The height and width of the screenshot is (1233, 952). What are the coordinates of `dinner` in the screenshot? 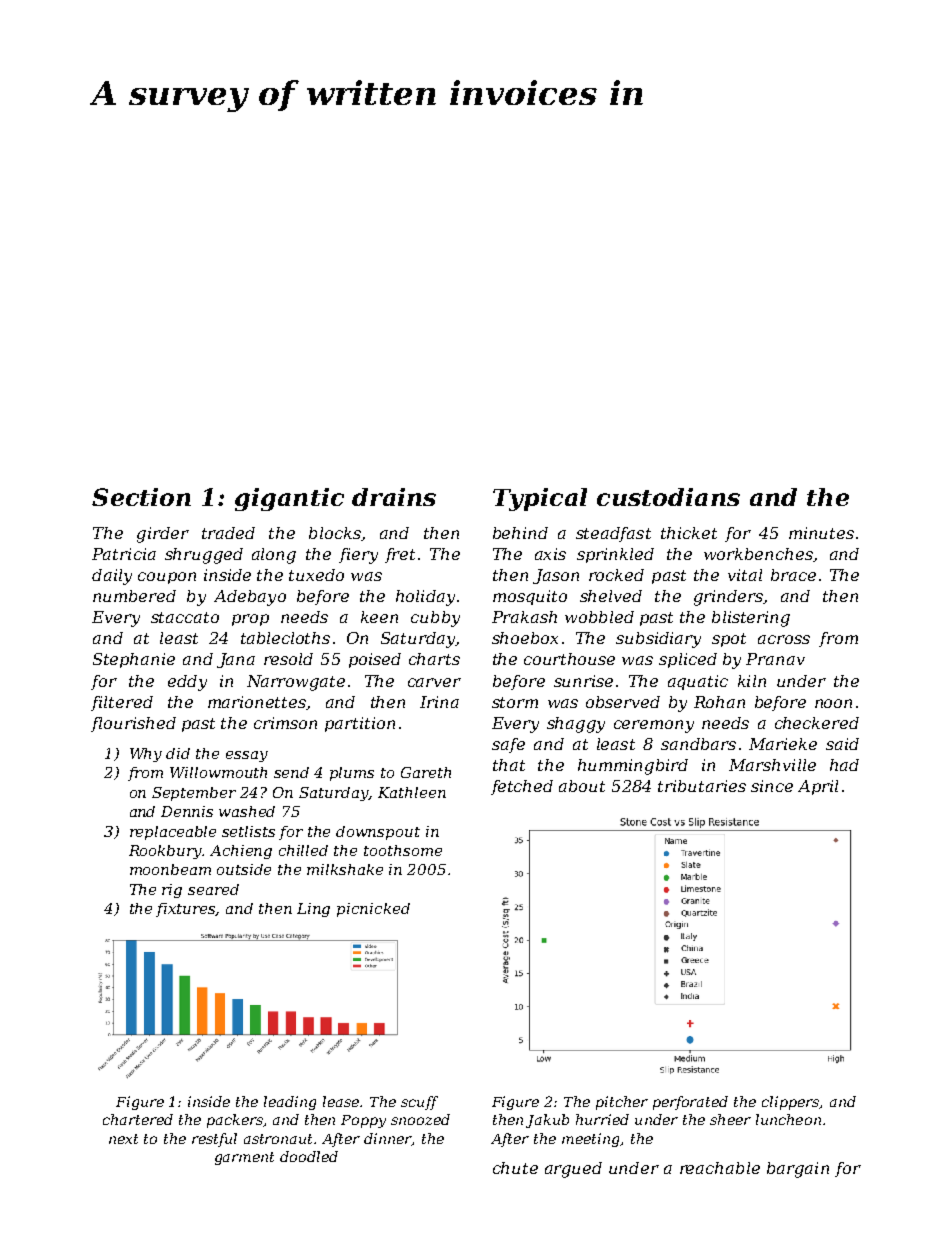 It's located at (388, 1139).
